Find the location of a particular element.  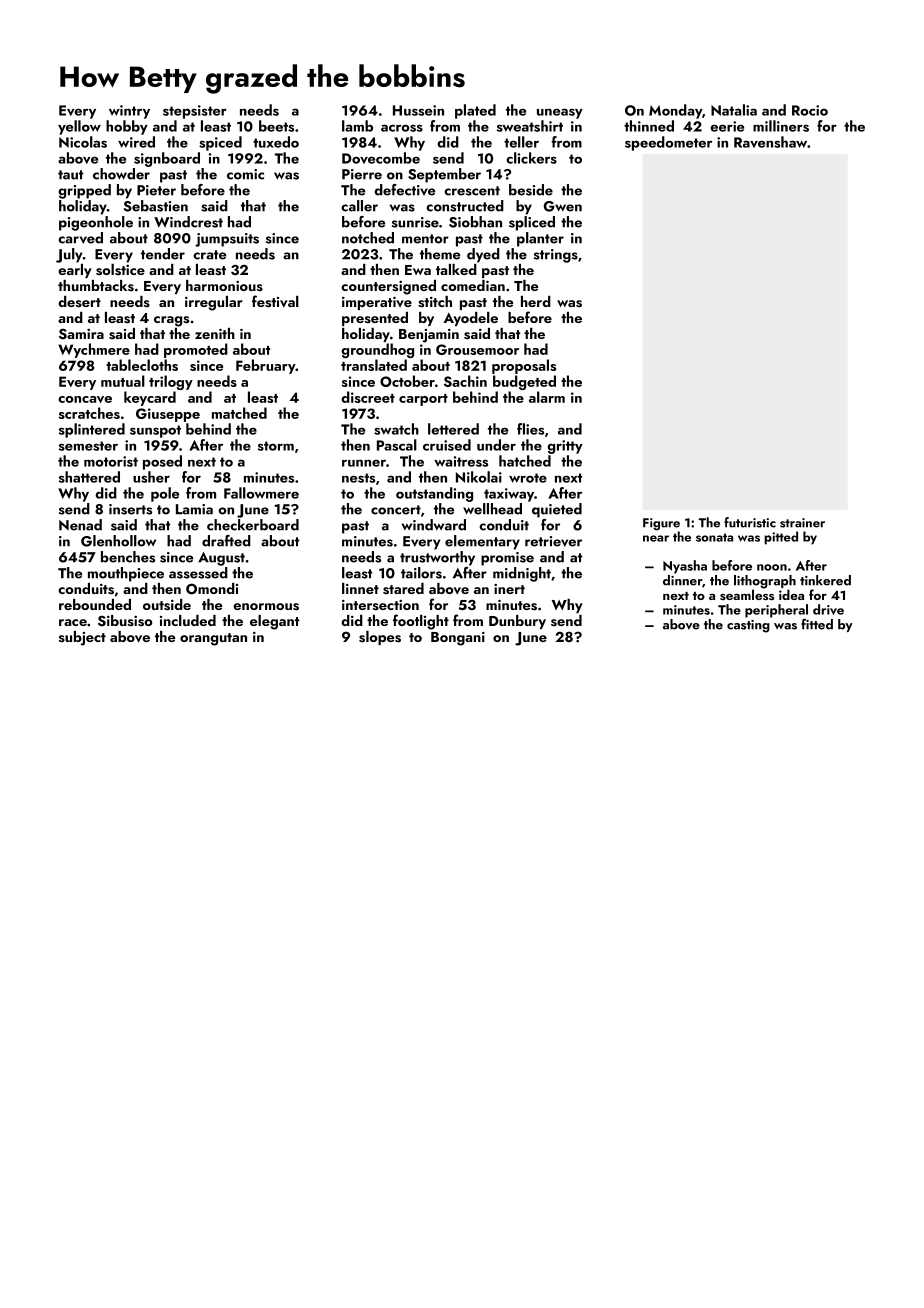

constructed is located at coordinates (465, 206).
